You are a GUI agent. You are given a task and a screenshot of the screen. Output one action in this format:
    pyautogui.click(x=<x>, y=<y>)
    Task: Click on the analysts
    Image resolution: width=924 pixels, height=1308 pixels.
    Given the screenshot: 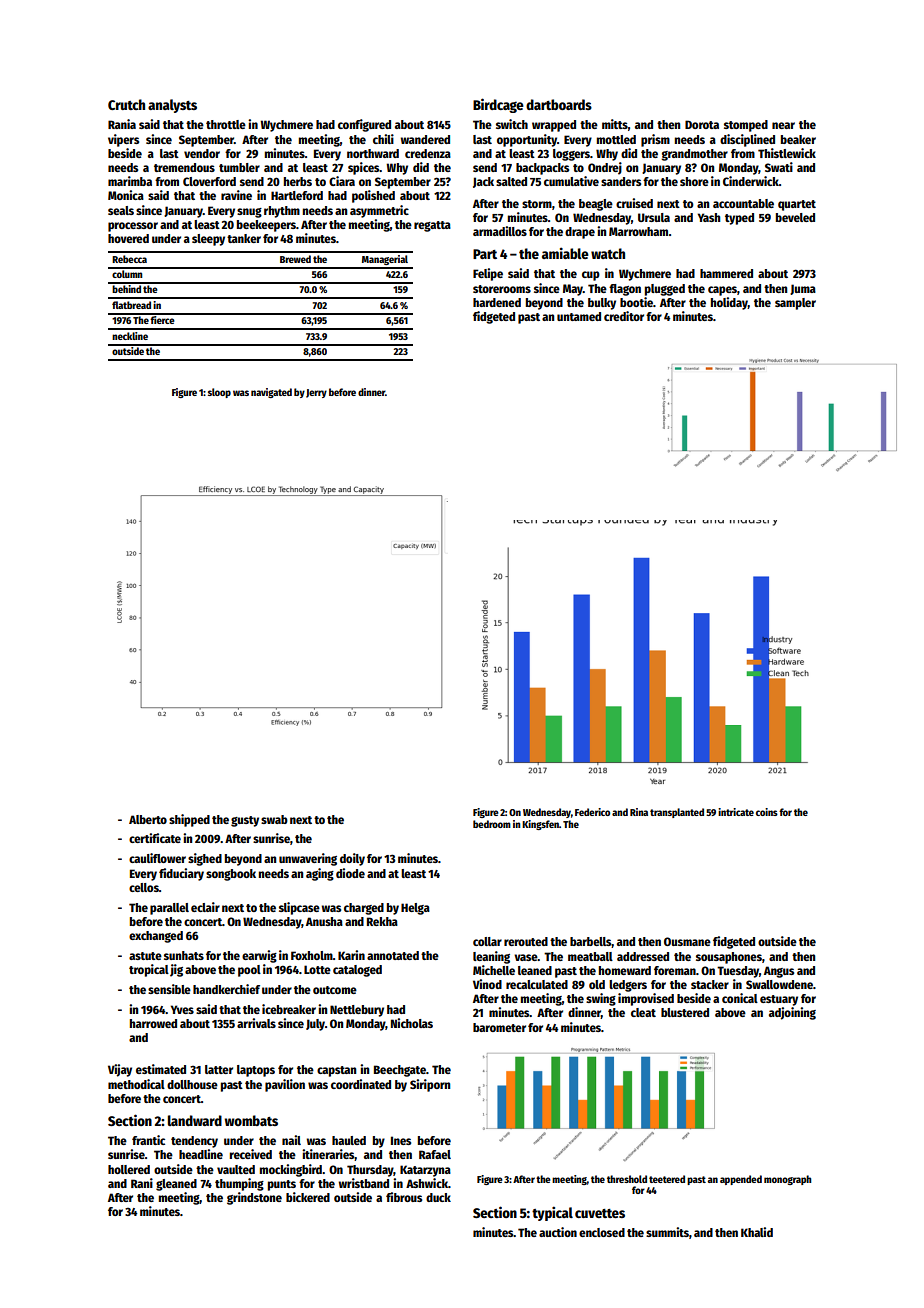 What is the action you would take?
    pyautogui.click(x=172, y=106)
